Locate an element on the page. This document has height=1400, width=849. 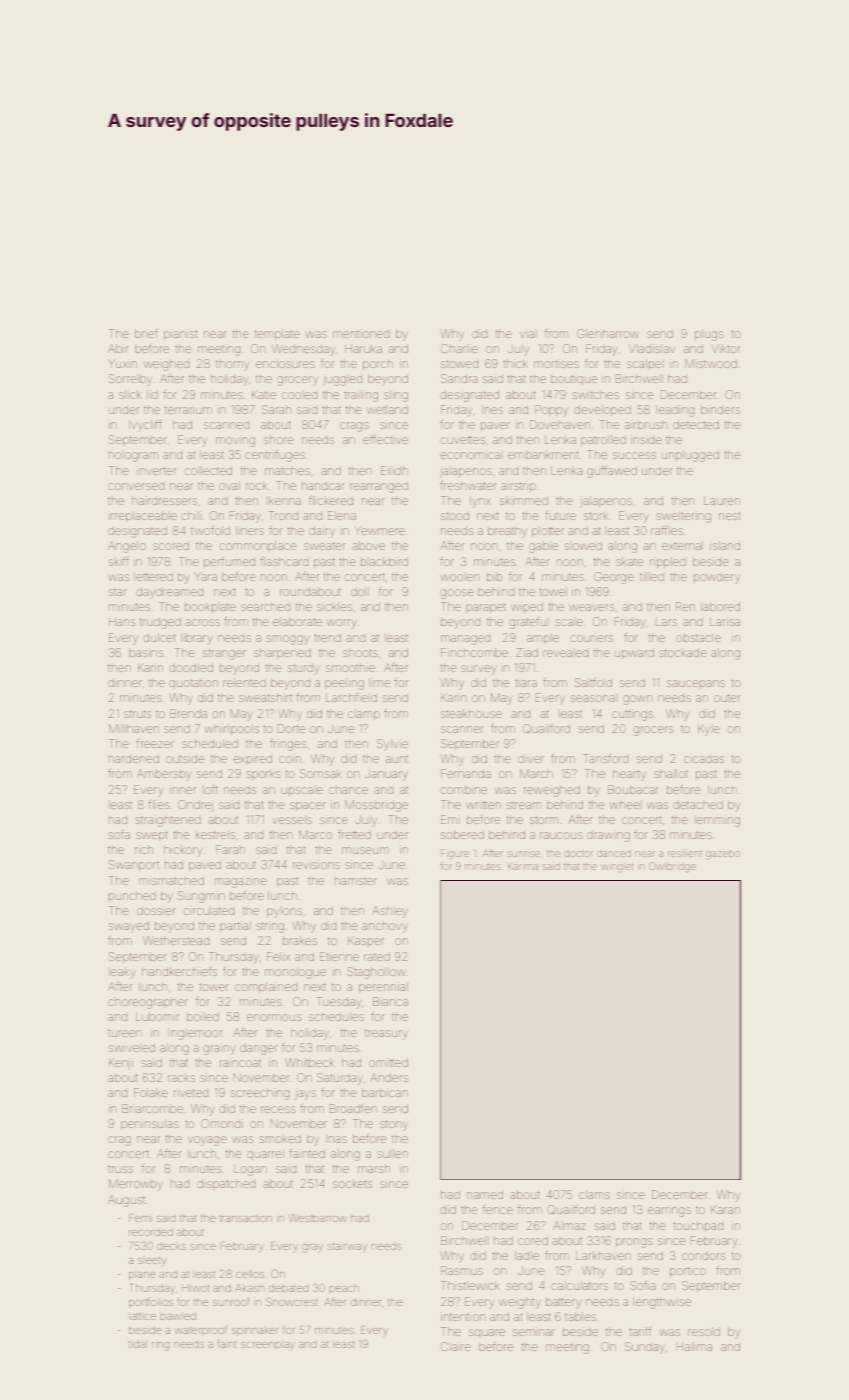
economical is located at coordinates (470, 455).
